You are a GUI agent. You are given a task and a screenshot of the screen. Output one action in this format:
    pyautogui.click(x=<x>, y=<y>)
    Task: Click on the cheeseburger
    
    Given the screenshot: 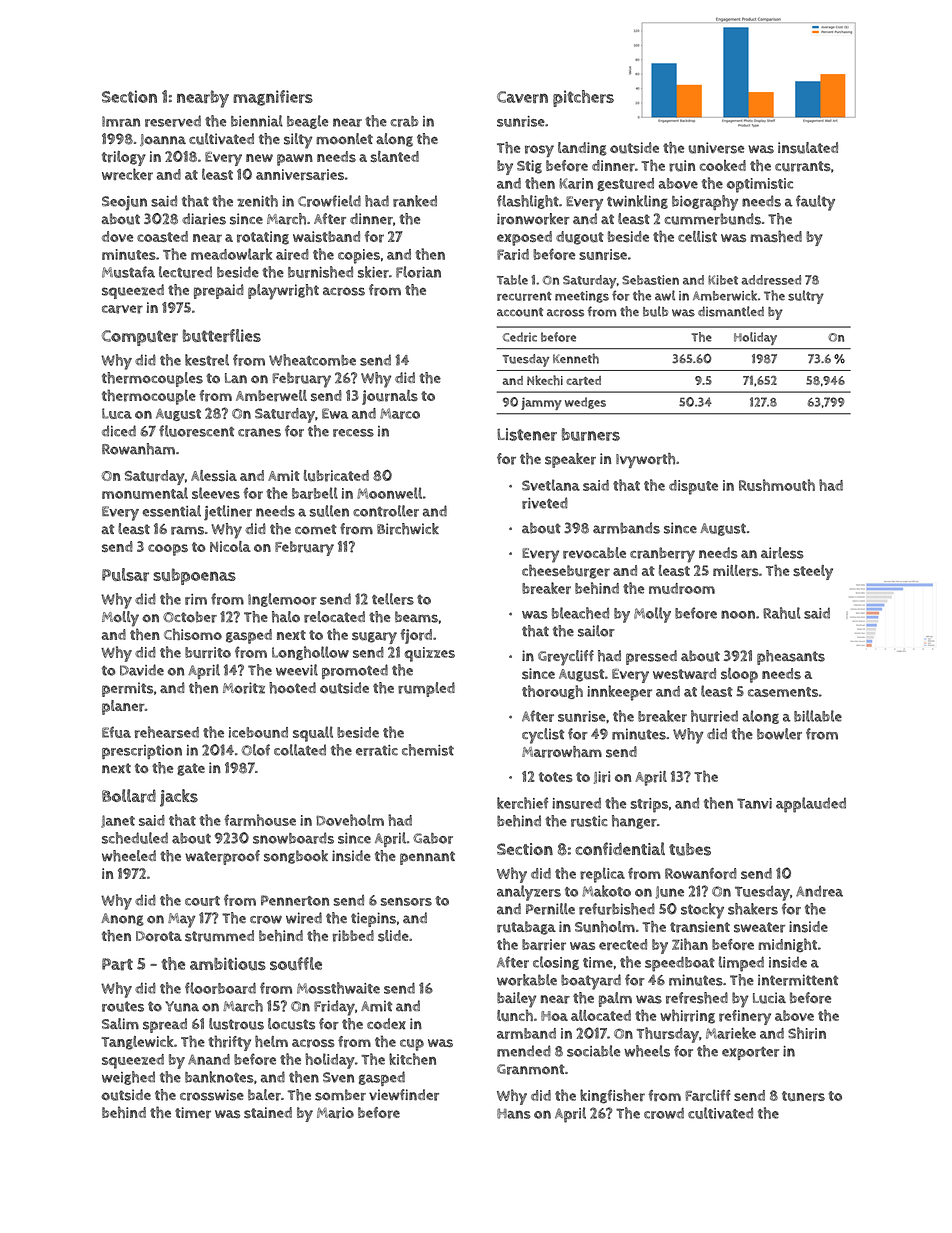 What is the action you would take?
    pyautogui.click(x=566, y=571)
